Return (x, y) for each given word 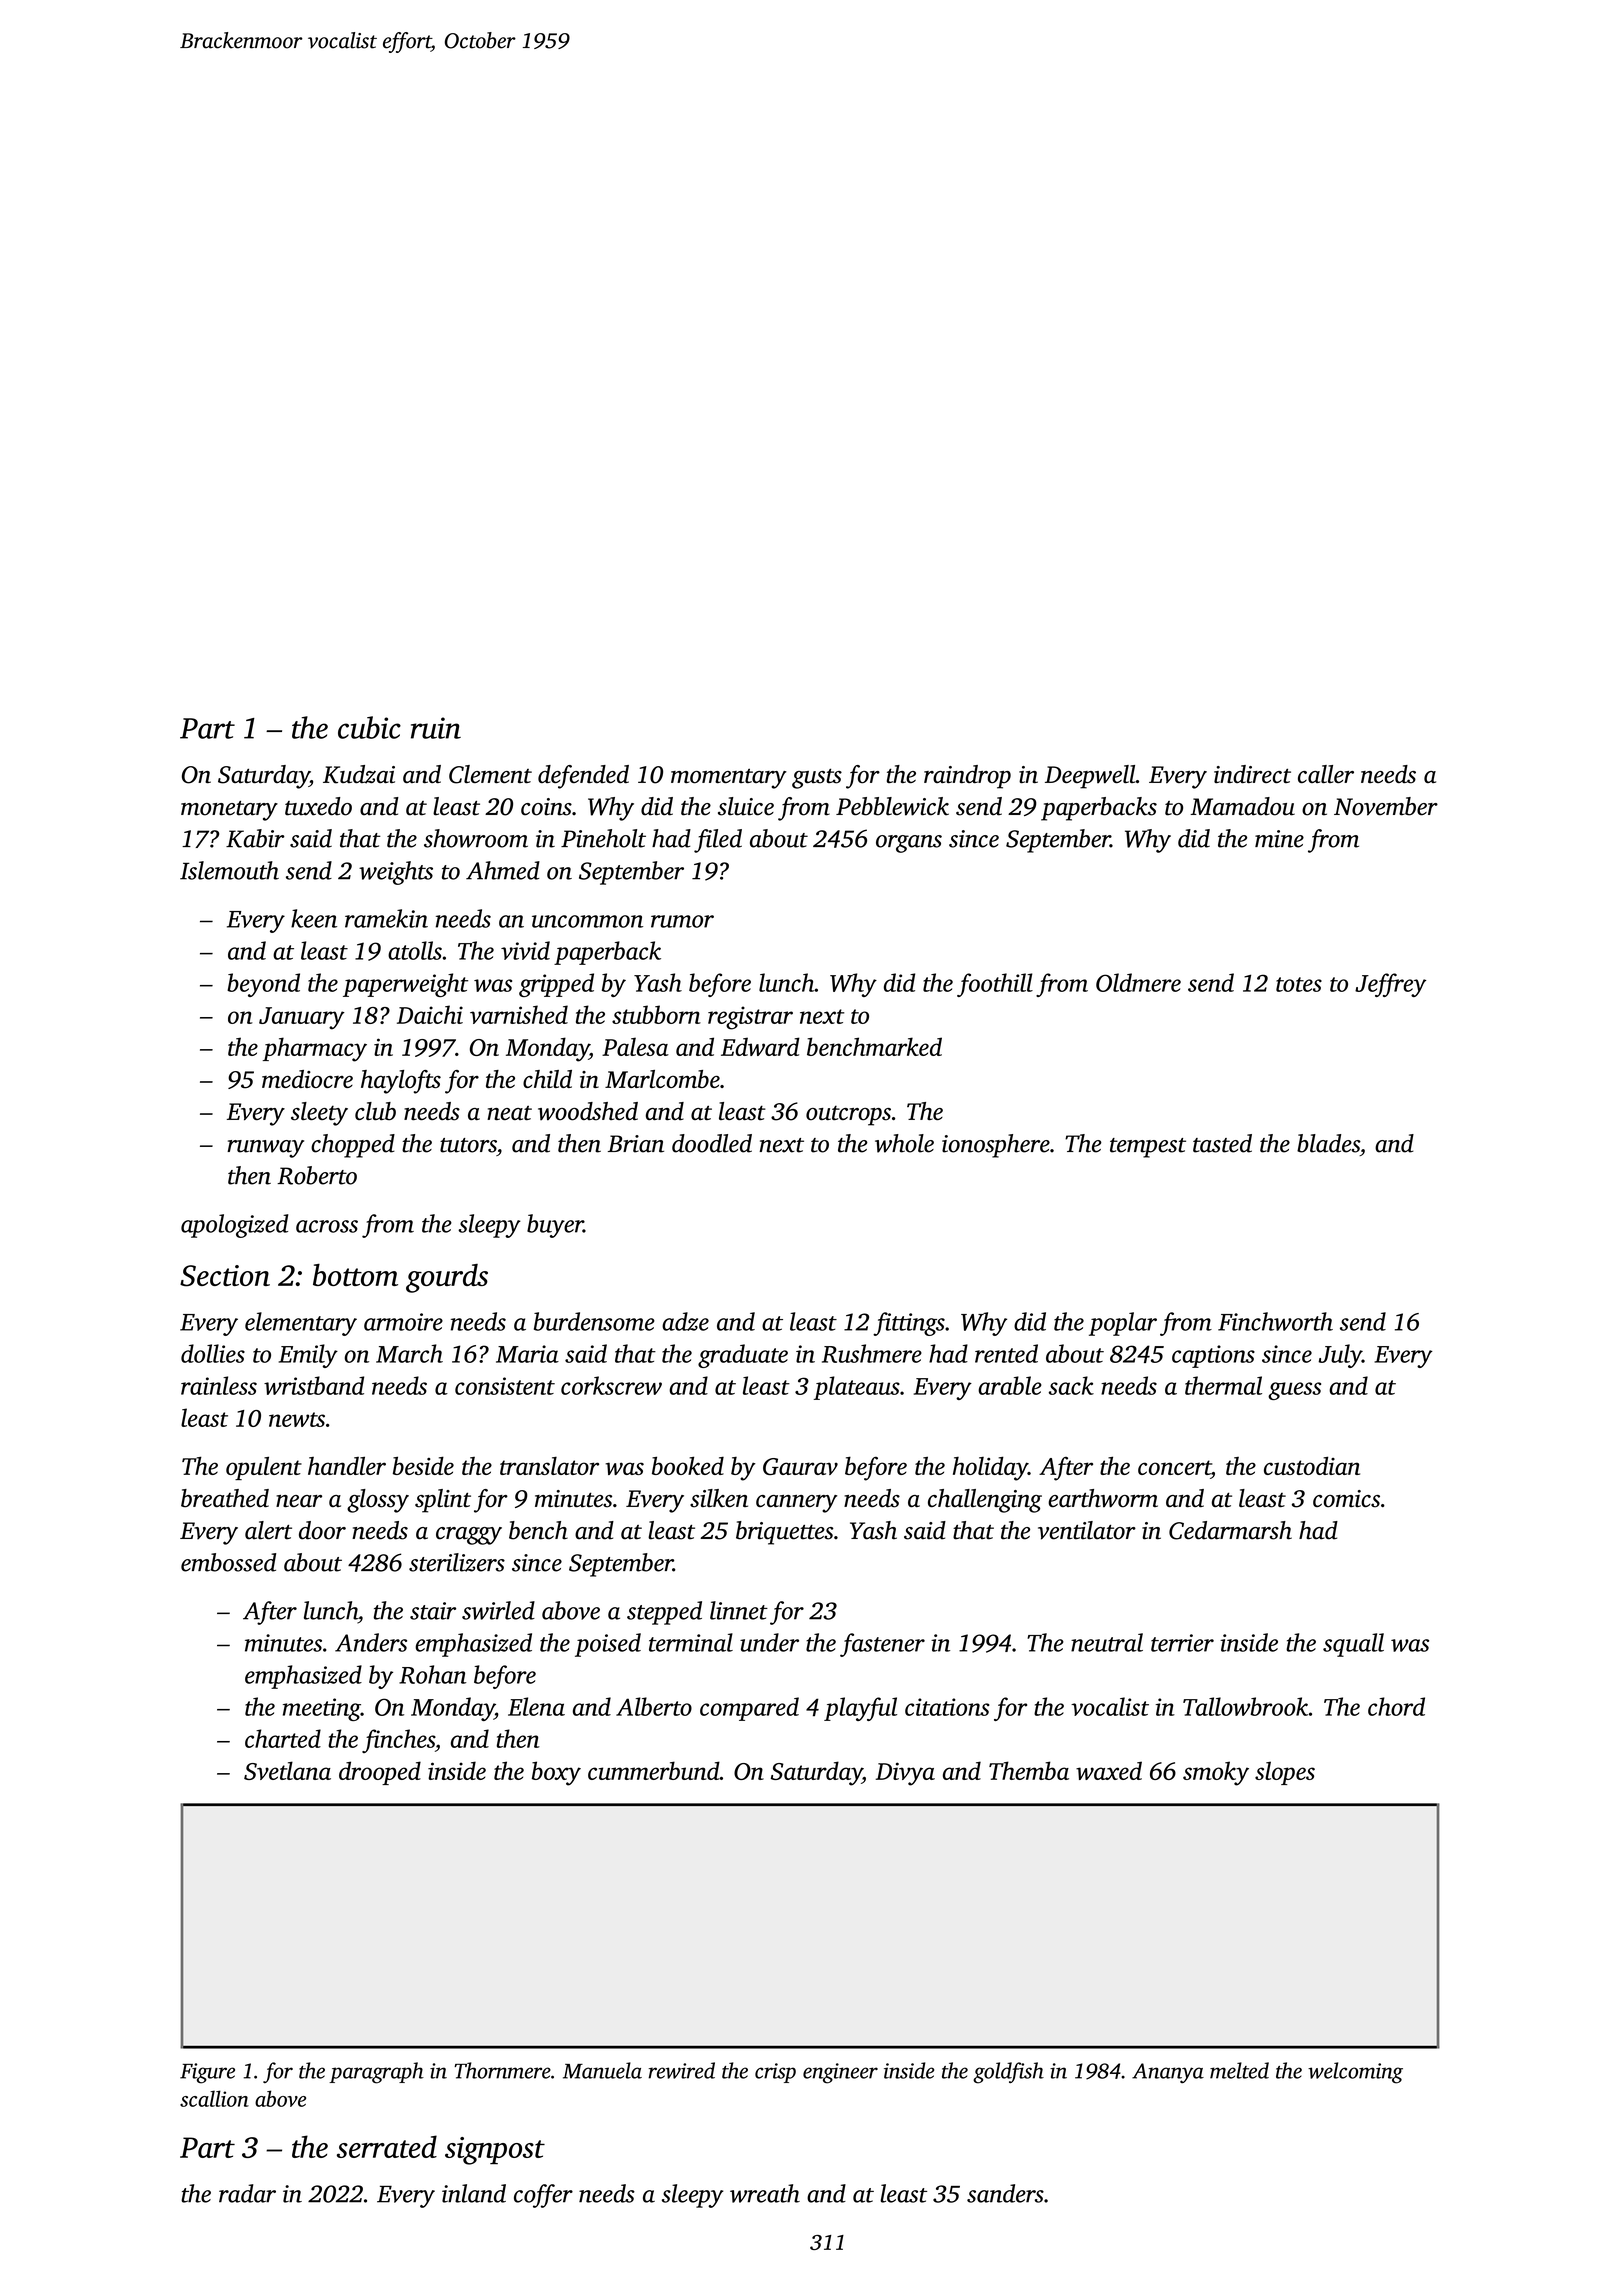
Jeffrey (1390, 985)
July (1340, 1356)
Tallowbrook (1246, 1706)
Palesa (635, 1046)
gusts (817, 778)
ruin (436, 728)
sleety (319, 1114)
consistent (505, 1386)
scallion (214, 2098)
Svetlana (287, 1770)
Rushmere (872, 1353)
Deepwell (1090, 777)
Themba (1029, 1770)
